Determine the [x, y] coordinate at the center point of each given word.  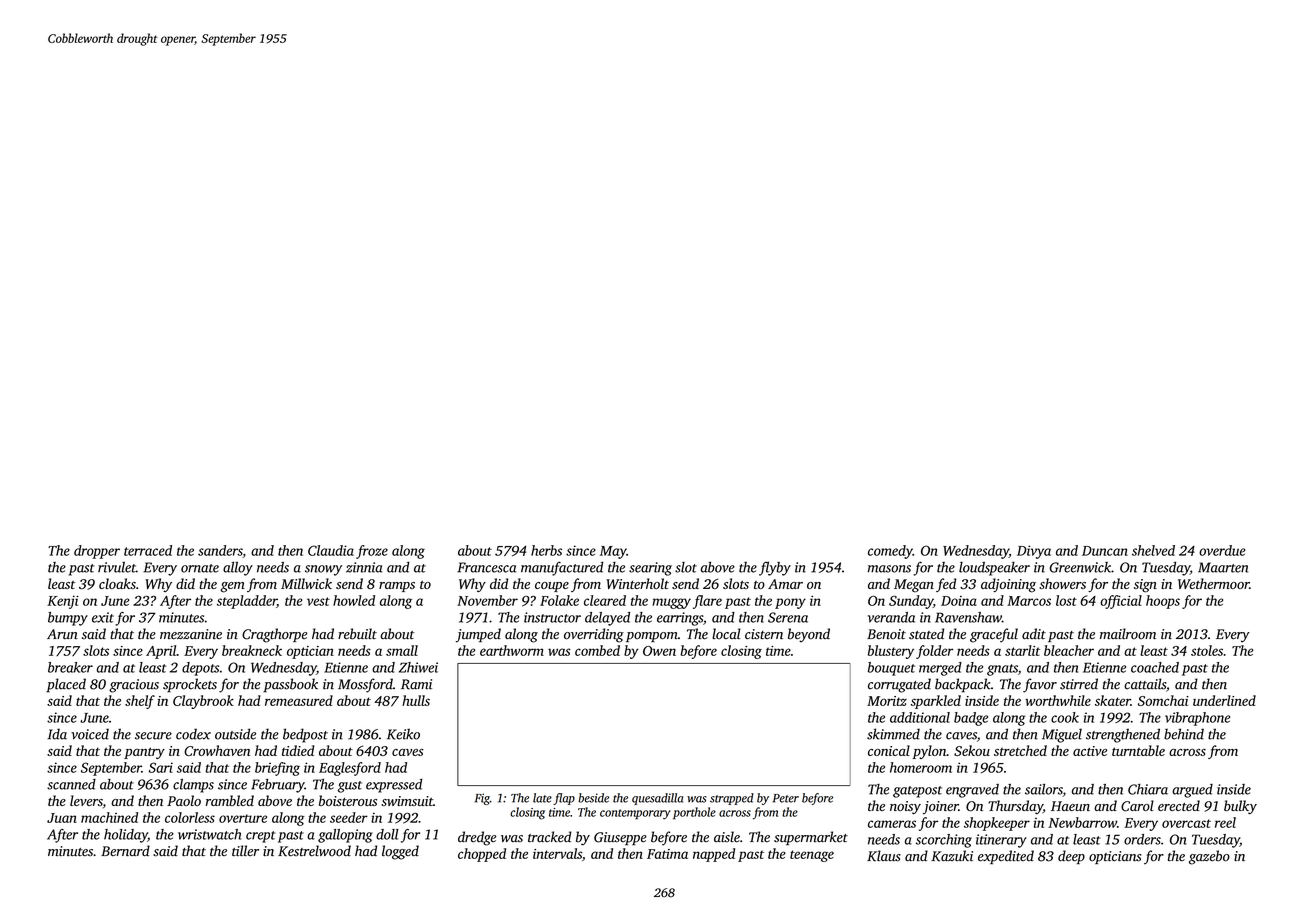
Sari [161, 767]
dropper [97, 552]
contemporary [635, 814]
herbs [546, 550]
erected [1179, 805]
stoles [1207, 650]
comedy [890, 552]
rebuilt [357, 634]
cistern [764, 634]
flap [564, 799]
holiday [126, 836]
